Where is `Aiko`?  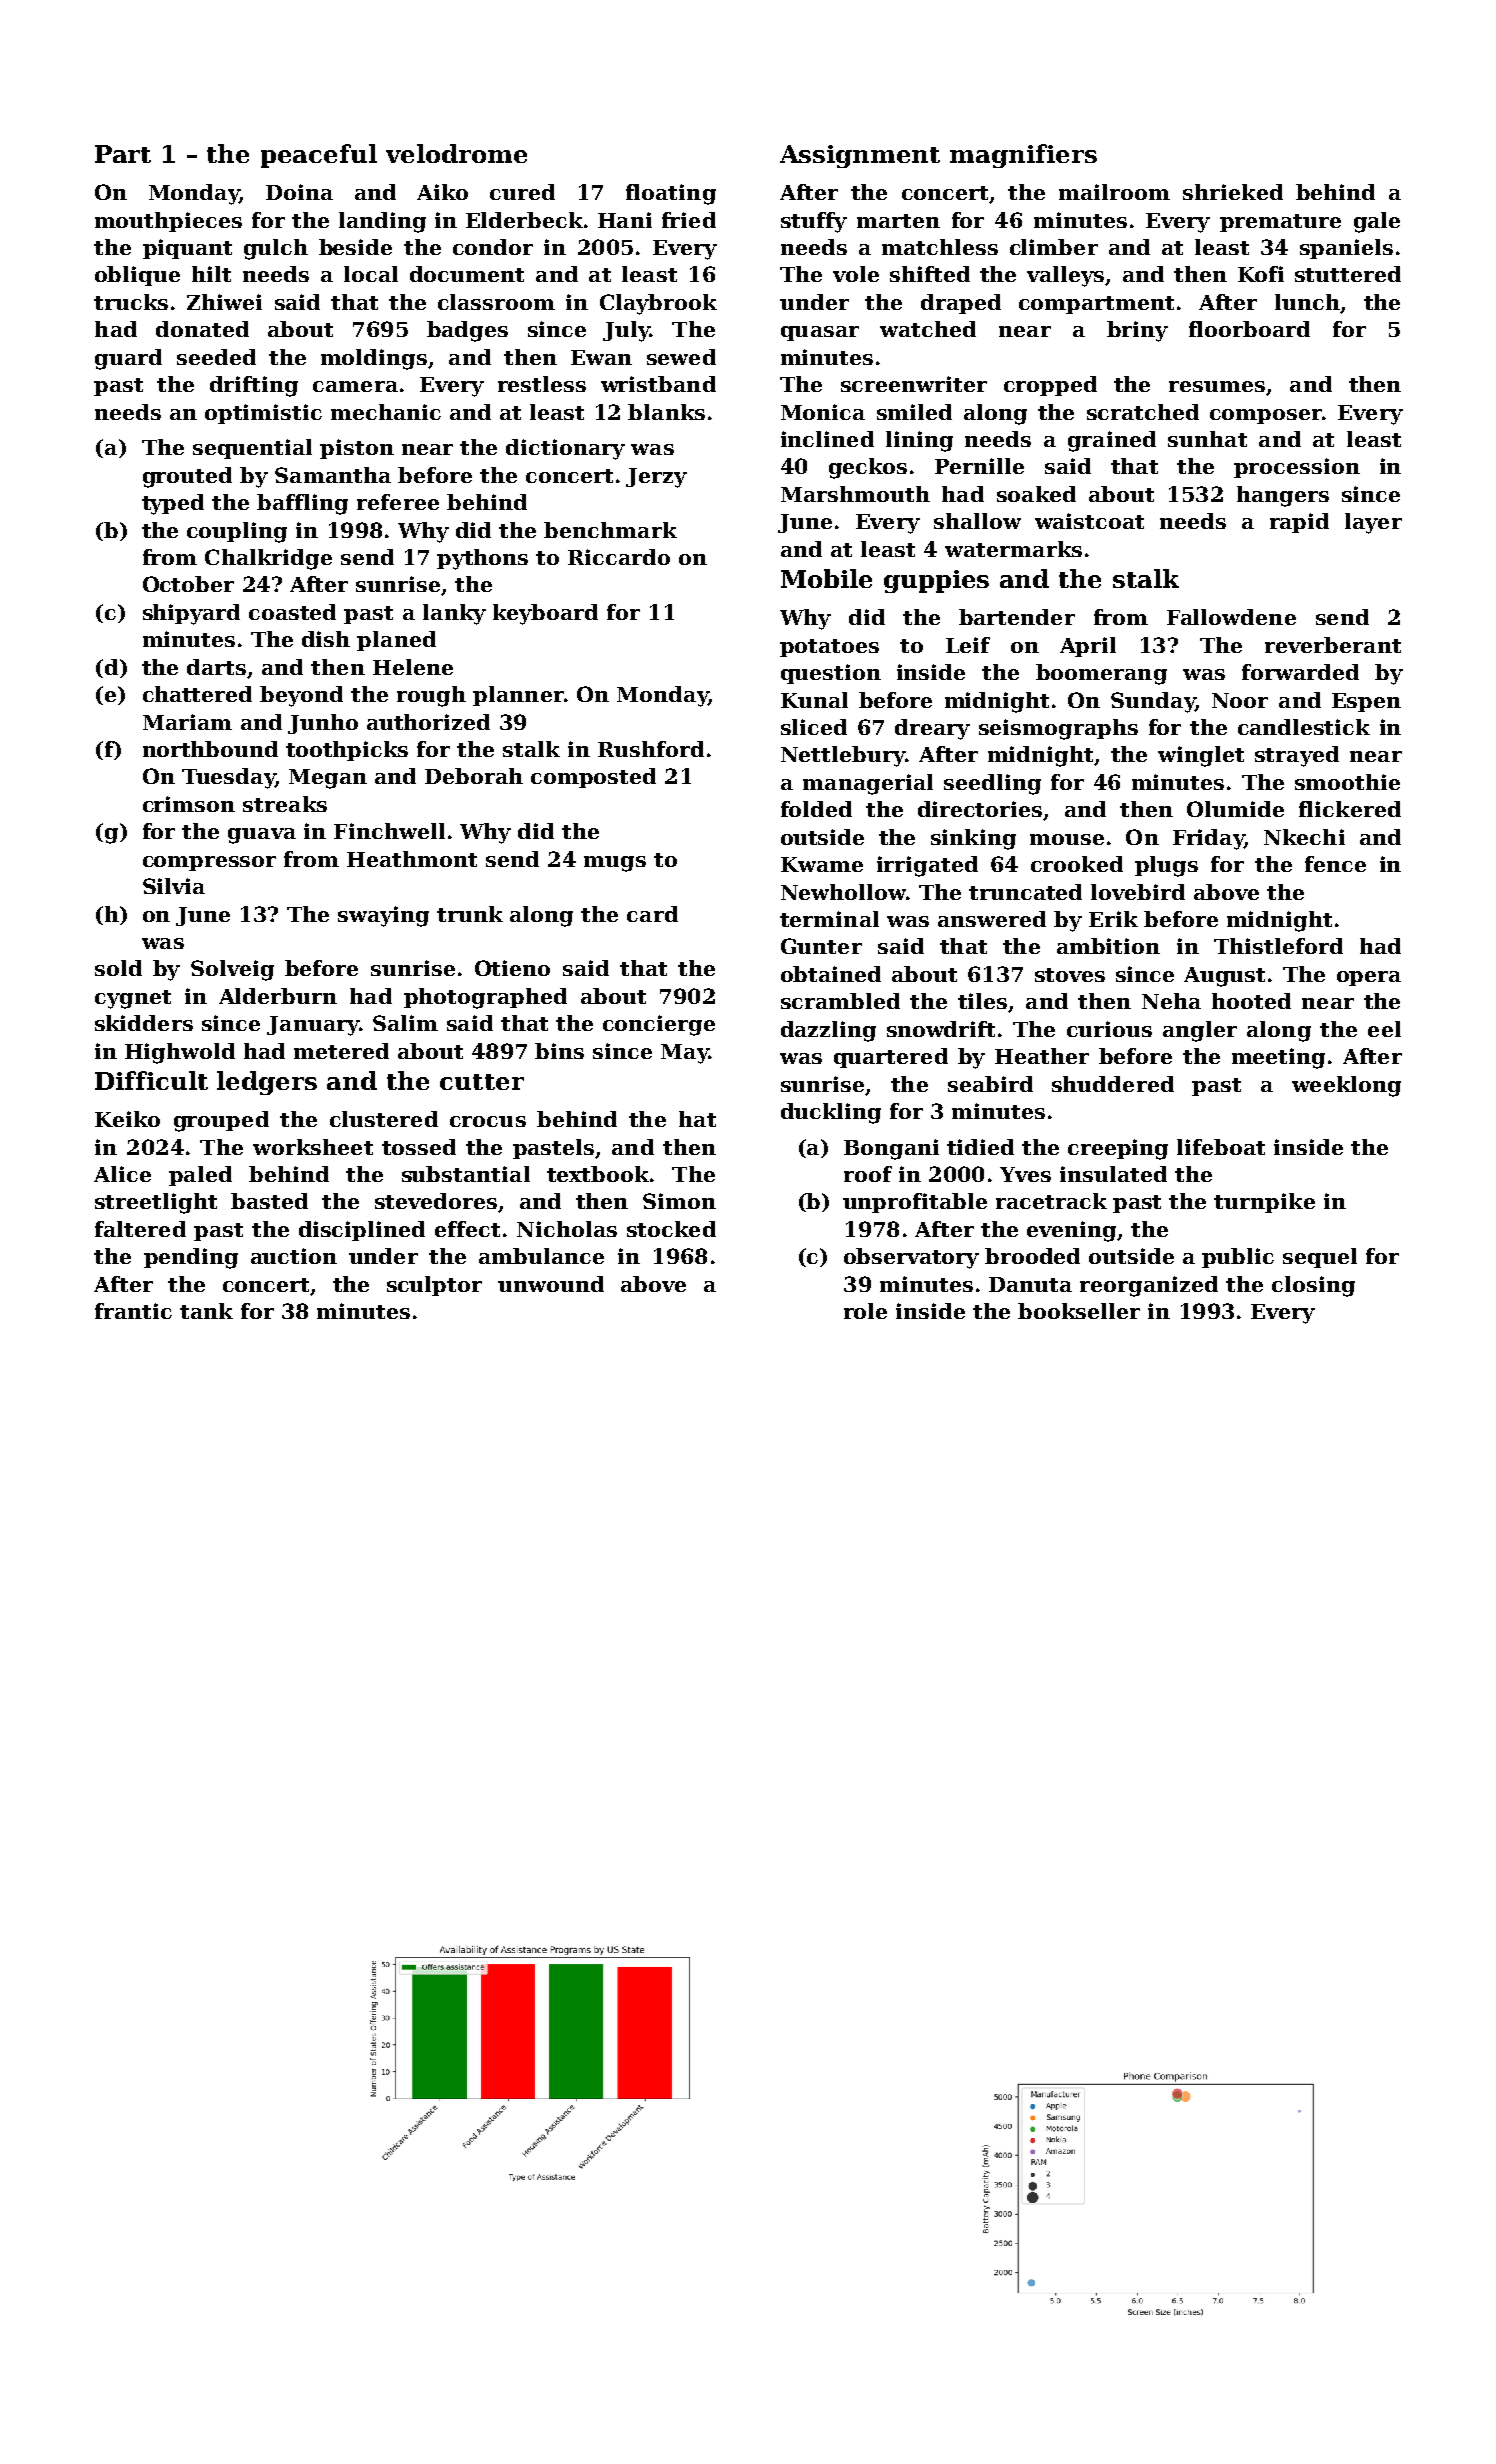
Aiko is located at coordinates (442, 192).
